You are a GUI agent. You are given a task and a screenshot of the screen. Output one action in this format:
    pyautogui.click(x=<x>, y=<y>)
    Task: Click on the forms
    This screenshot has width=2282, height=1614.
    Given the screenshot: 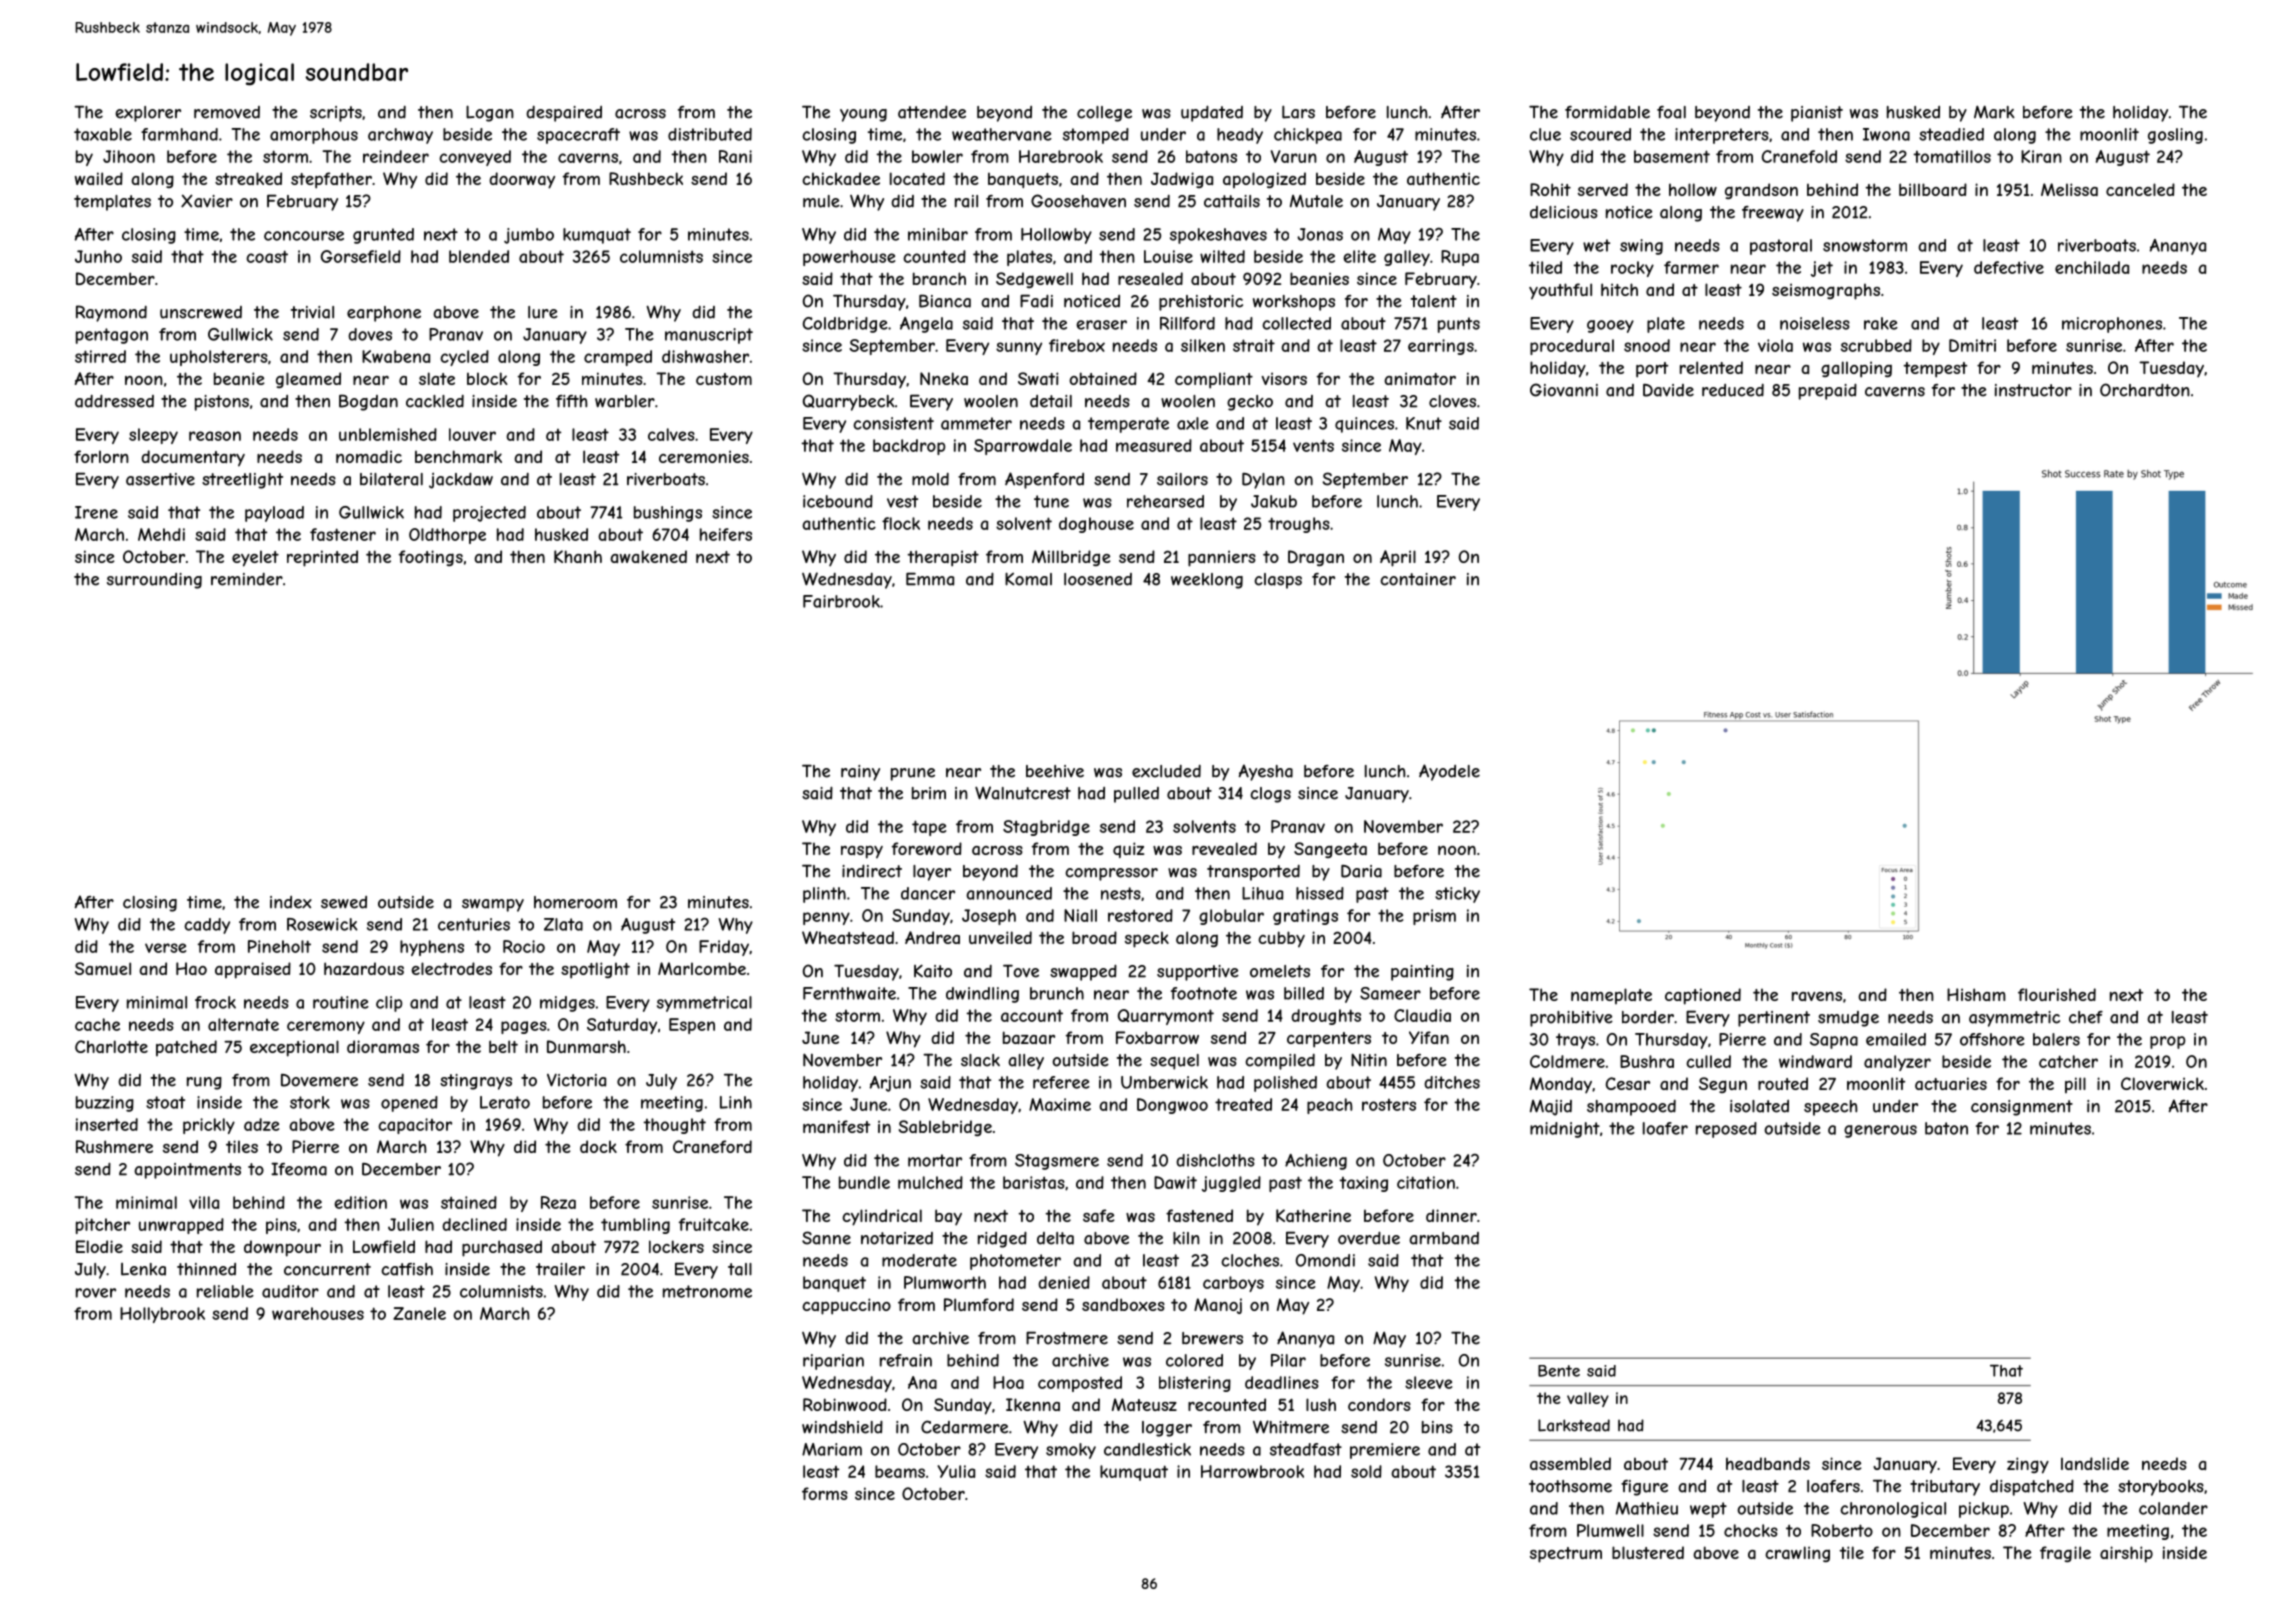 What is the action you would take?
    pyautogui.click(x=825, y=1493)
